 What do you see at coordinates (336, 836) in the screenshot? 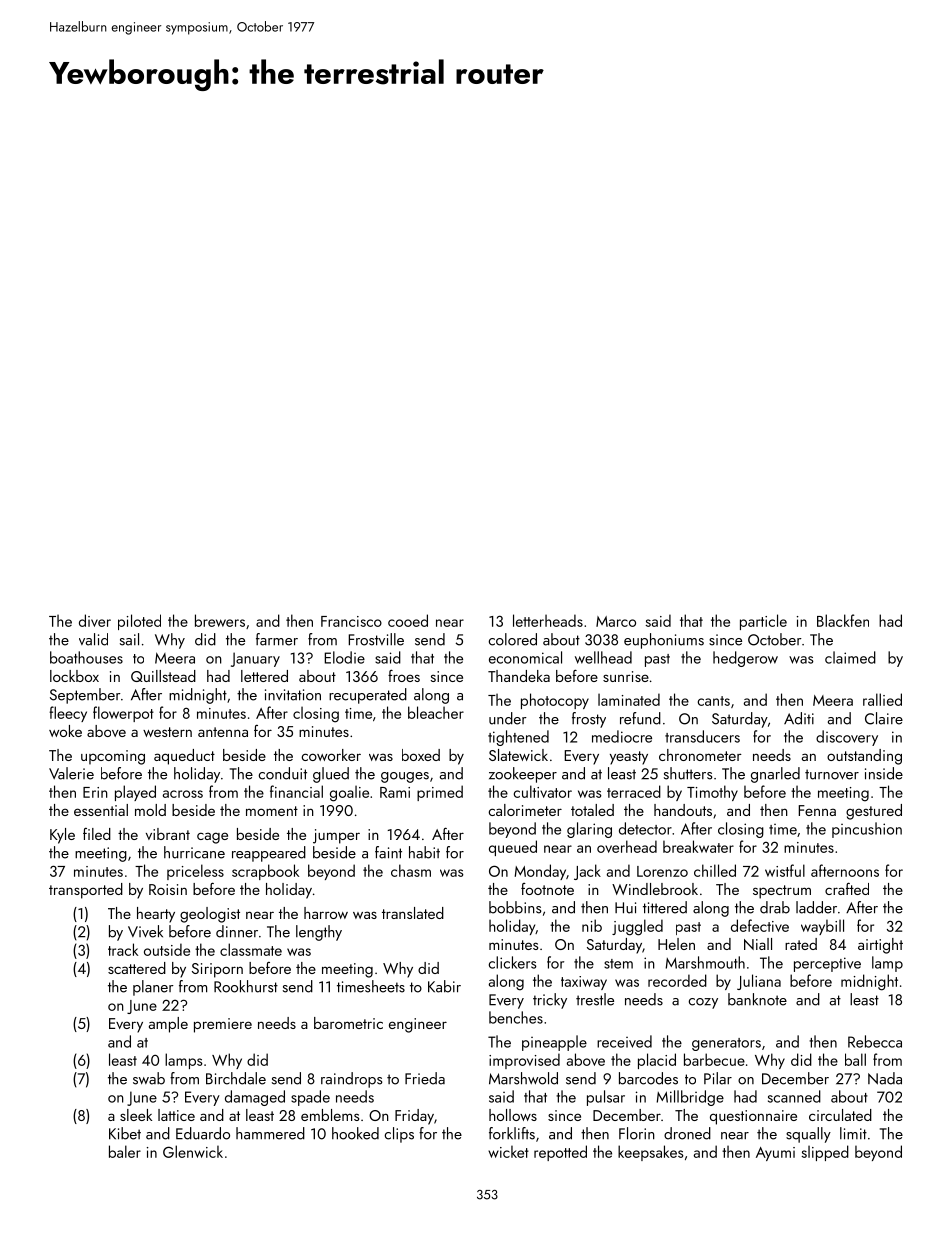
I see `jumper` at bounding box center [336, 836].
